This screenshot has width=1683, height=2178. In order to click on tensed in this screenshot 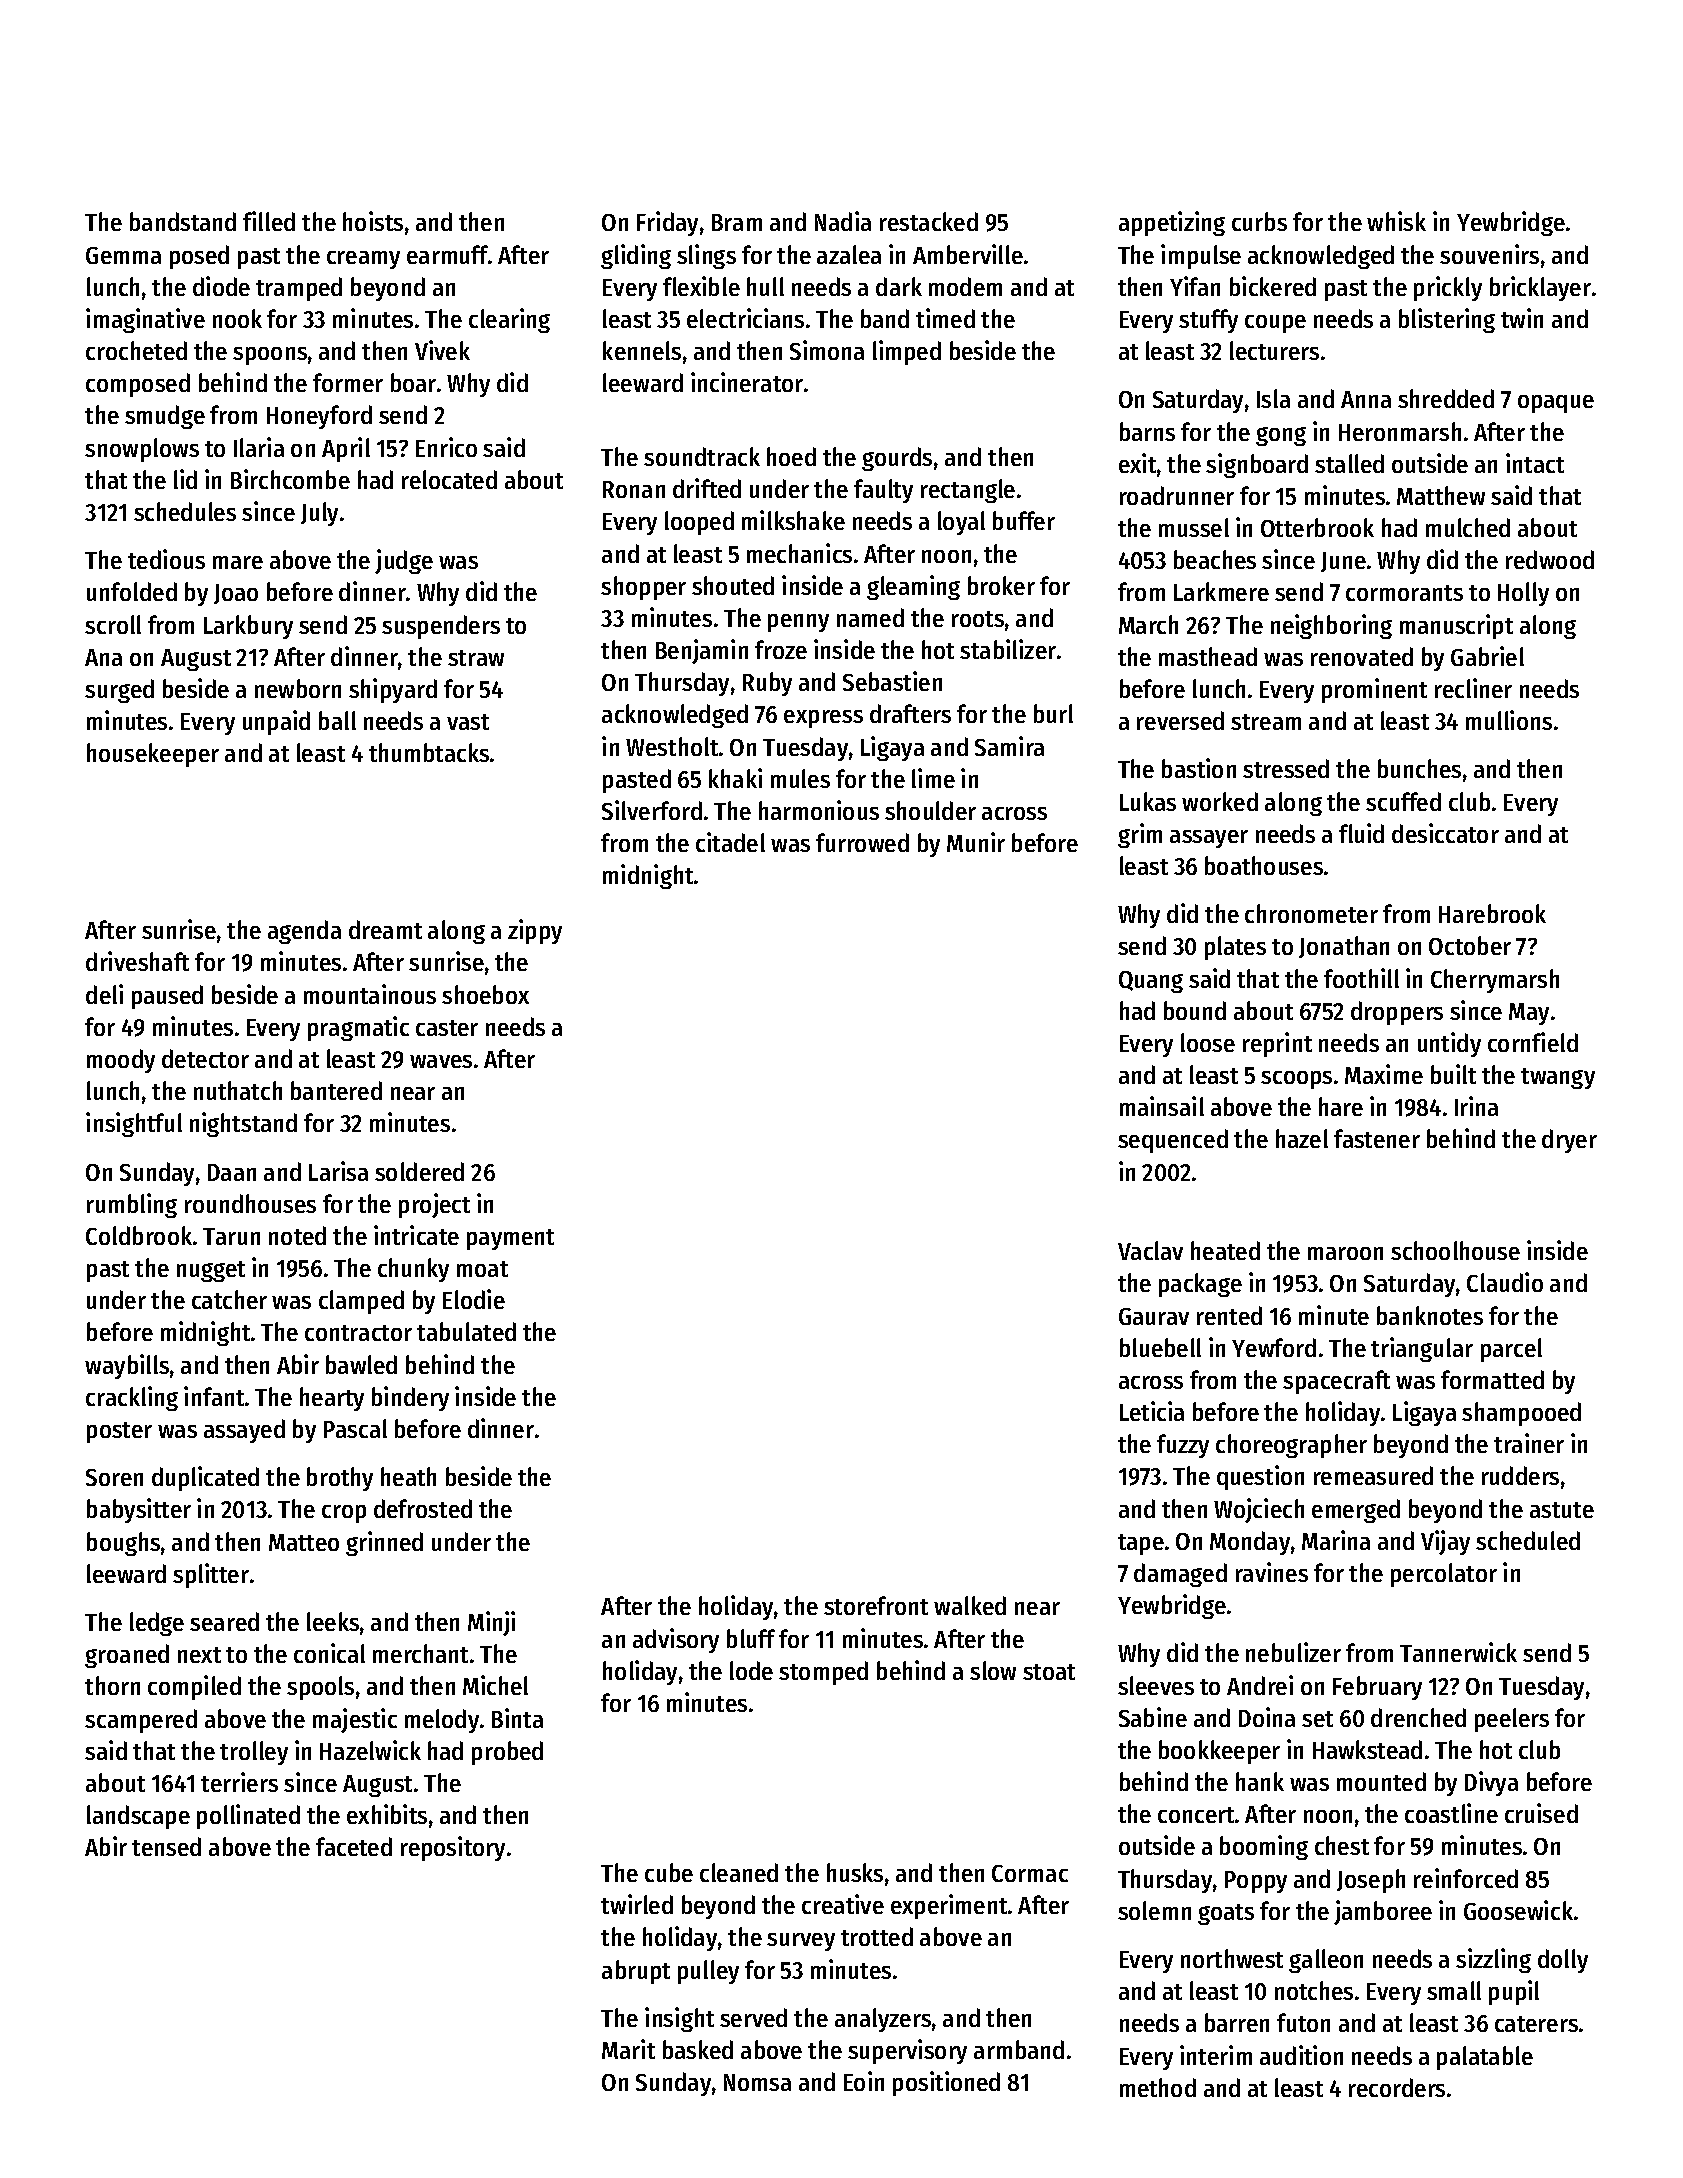, I will do `click(166, 1846)`.
